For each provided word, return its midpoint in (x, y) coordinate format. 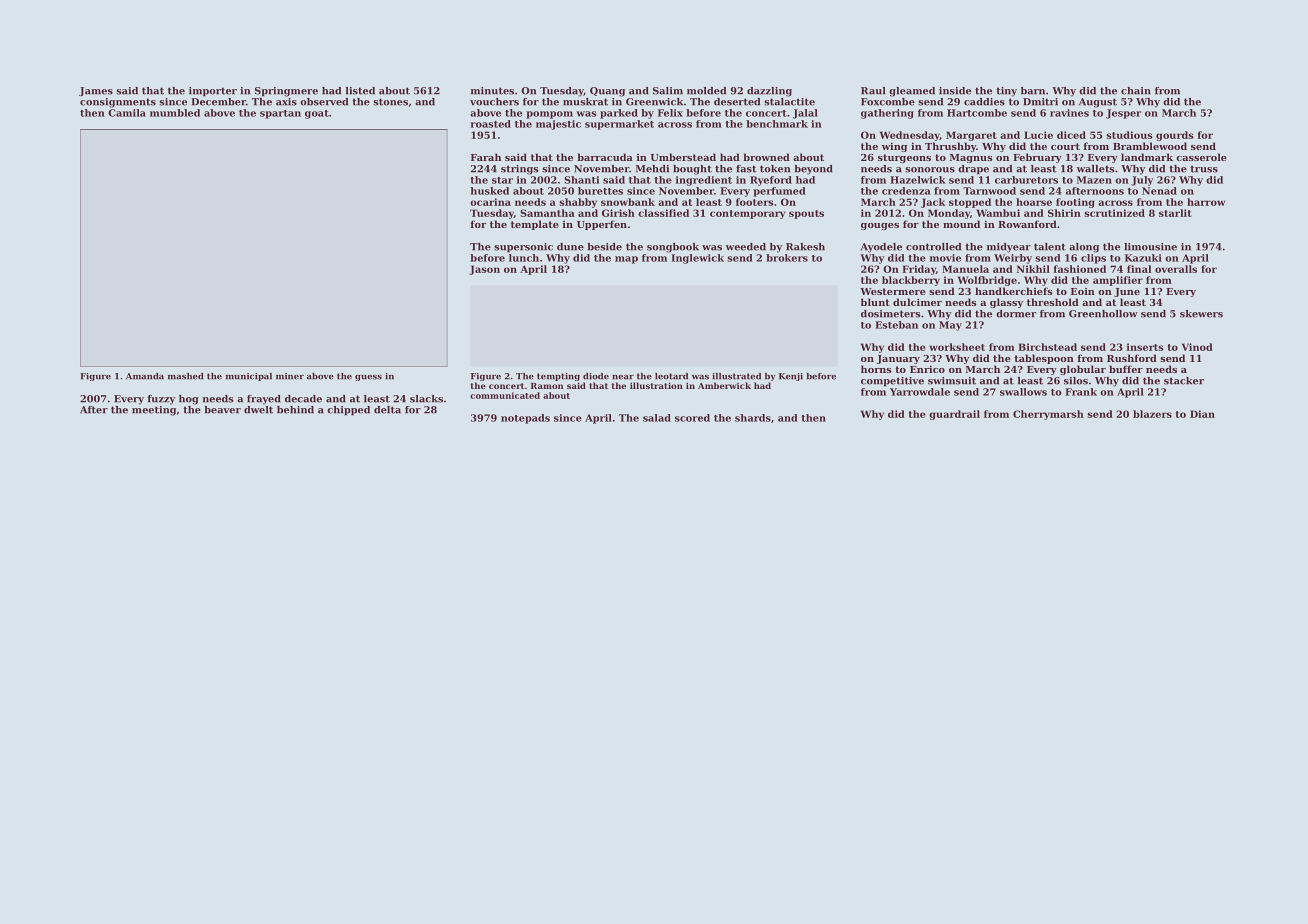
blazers (1152, 414)
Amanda (145, 376)
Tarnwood (989, 191)
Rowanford (1027, 224)
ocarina (490, 202)
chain (1136, 91)
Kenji (791, 377)
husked (489, 191)
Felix (670, 113)
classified (663, 213)
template (535, 225)
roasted (491, 124)
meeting (154, 411)
